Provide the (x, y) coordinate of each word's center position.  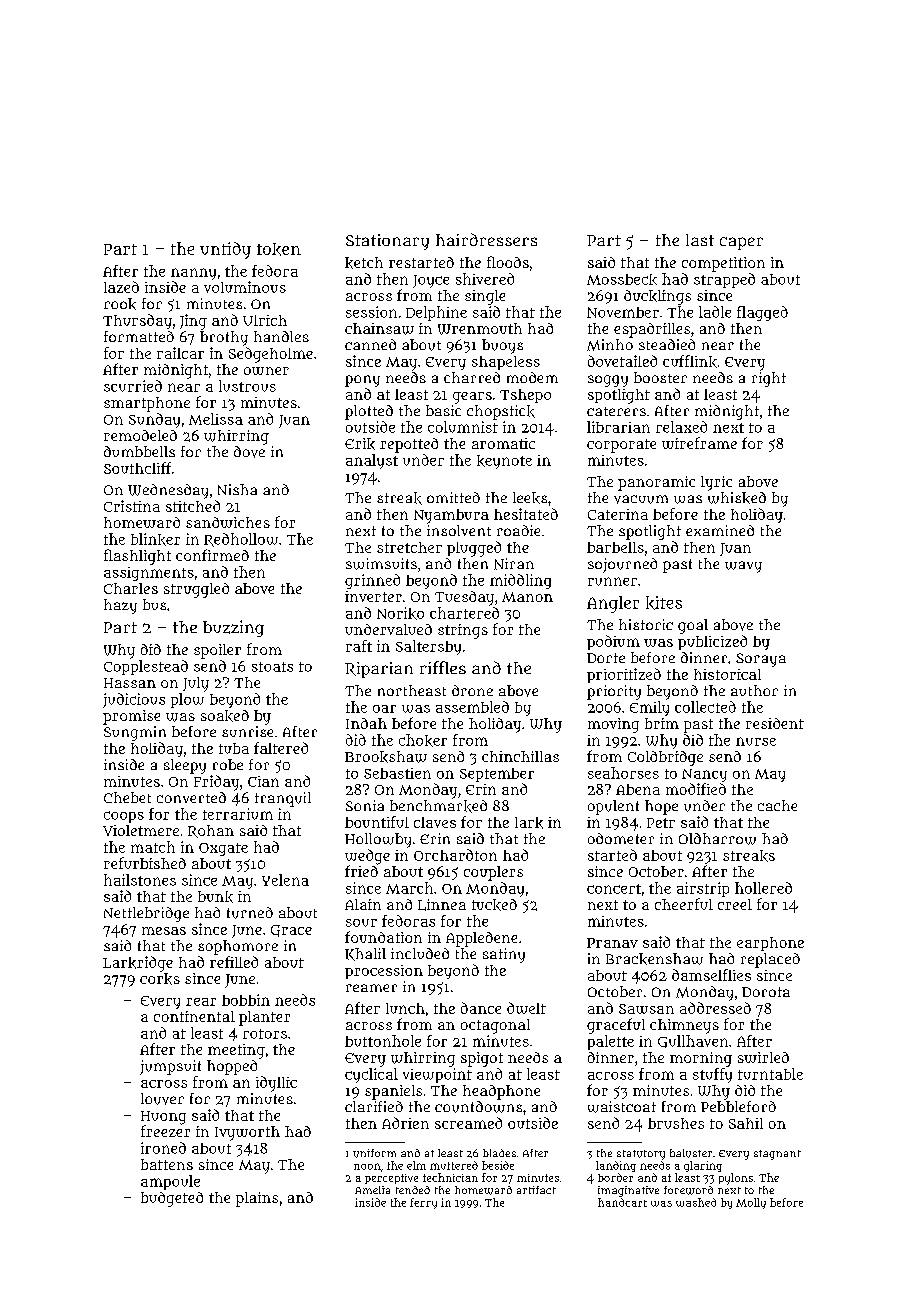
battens (167, 1164)
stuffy (712, 1075)
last (700, 240)
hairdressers (486, 239)
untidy (225, 250)
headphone (501, 1092)
